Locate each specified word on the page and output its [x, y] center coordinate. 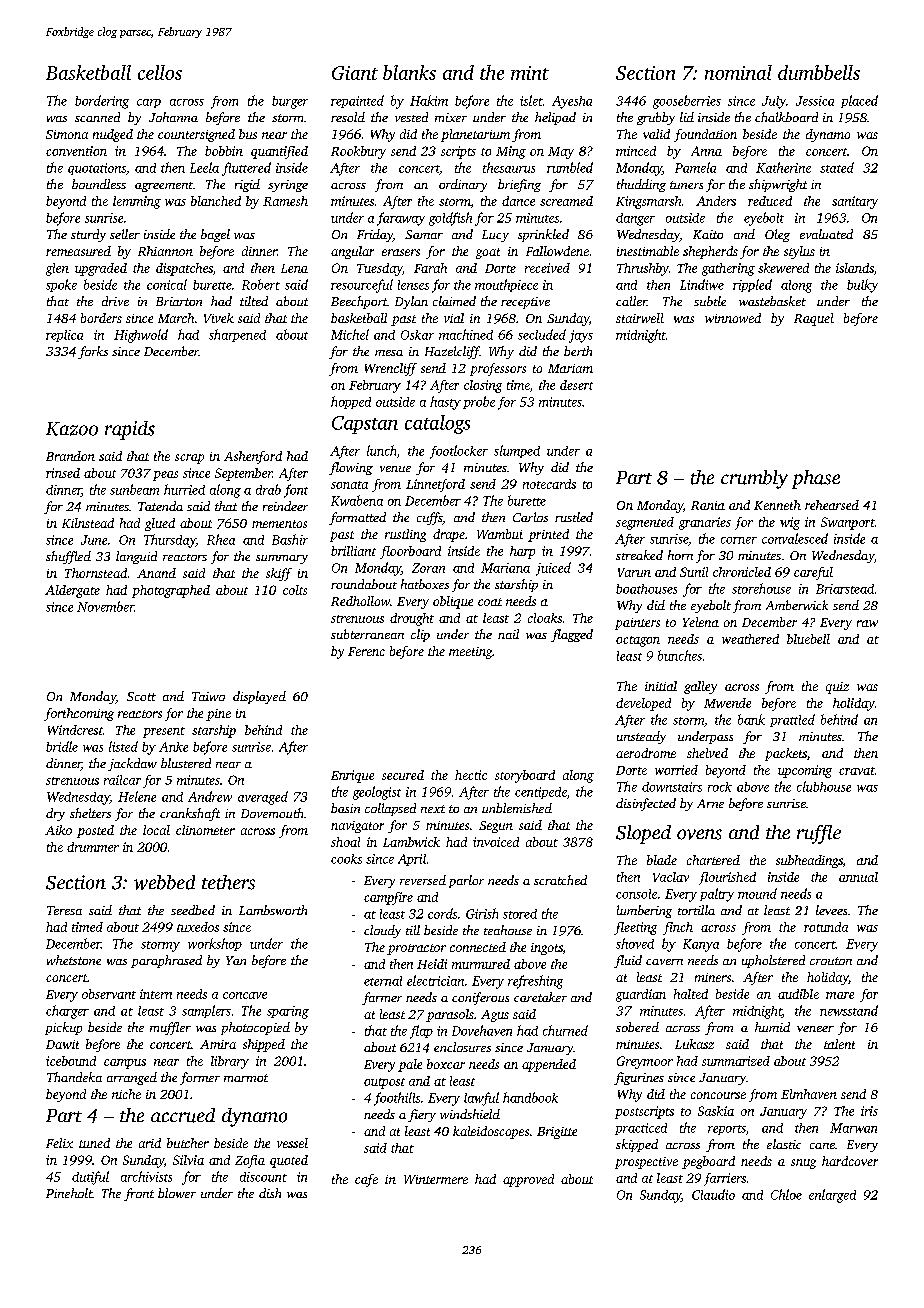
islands [855, 268]
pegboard [708, 1162]
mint [530, 73]
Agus [495, 1016]
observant [109, 994]
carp [149, 103]
